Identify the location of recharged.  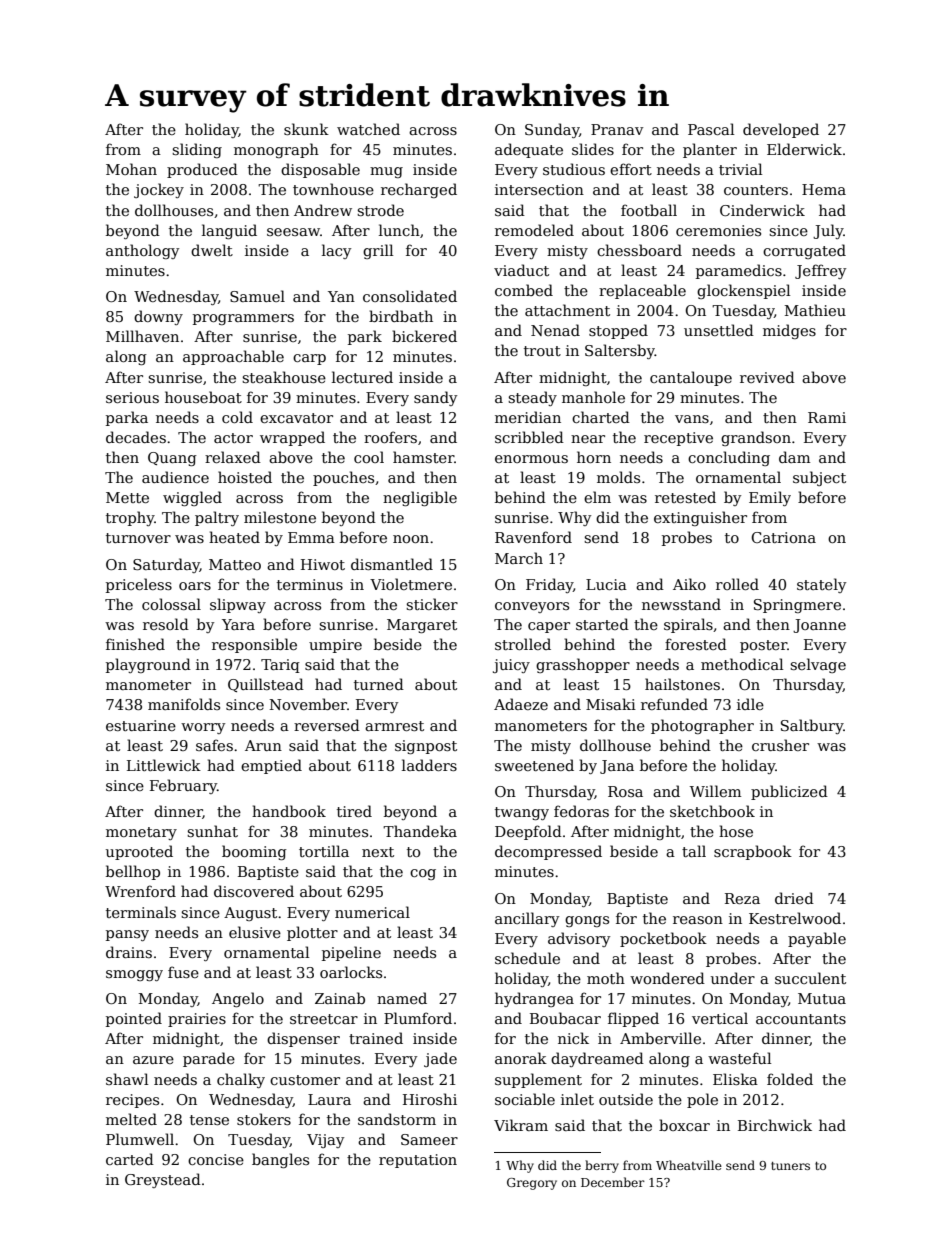
(419, 190).
